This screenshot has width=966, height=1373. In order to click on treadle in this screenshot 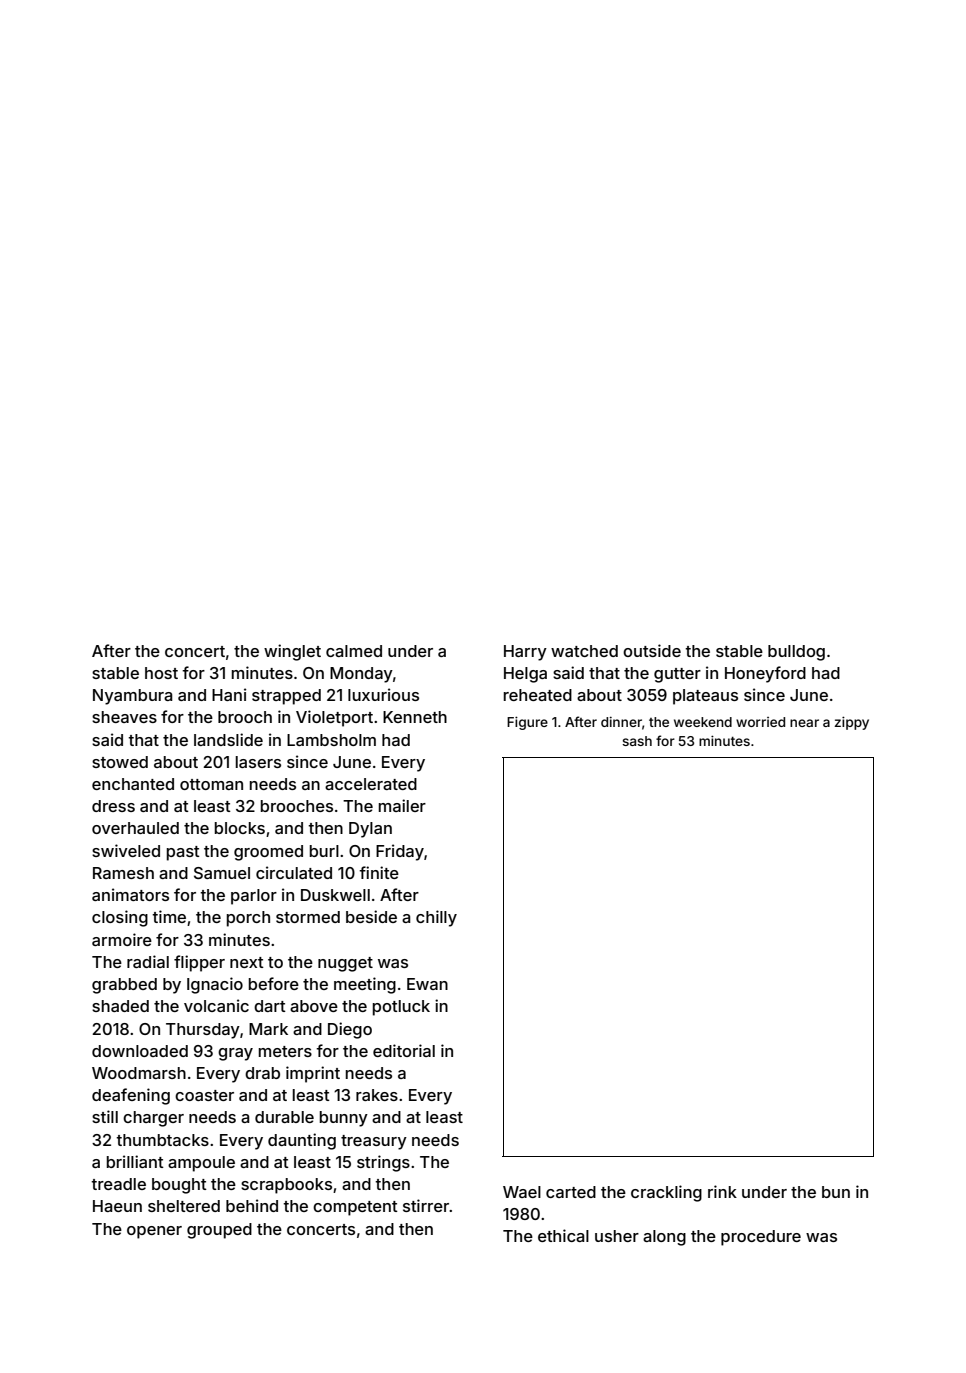, I will do `click(118, 1184)`.
